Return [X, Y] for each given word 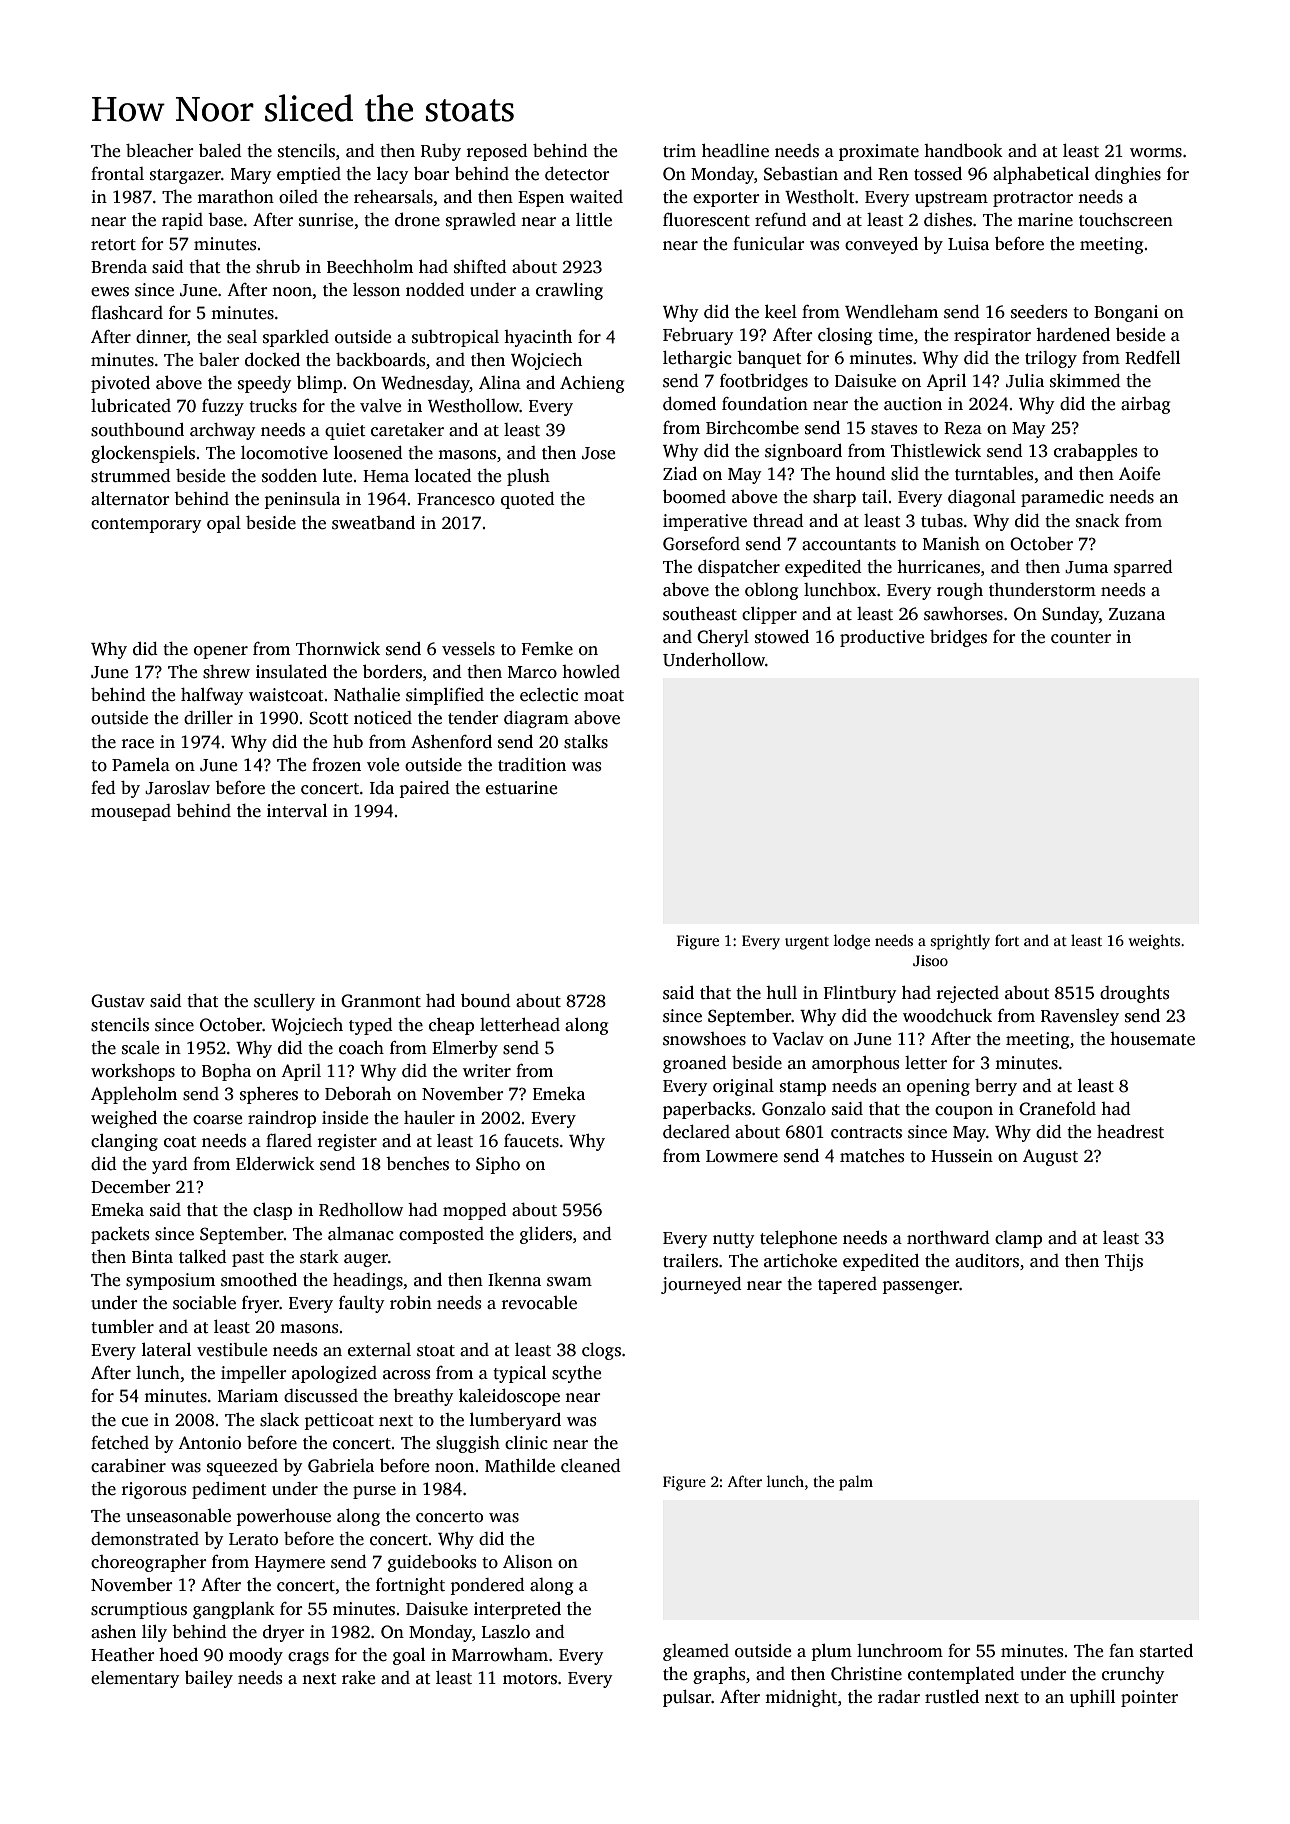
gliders [546, 1235]
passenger [921, 1287]
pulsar [687, 1698]
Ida [382, 787]
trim [679, 151]
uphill [1092, 1698]
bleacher [159, 151]
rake [358, 1678]
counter [1081, 638]
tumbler [122, 1327]
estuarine [521, 788]
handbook [963, 151]
